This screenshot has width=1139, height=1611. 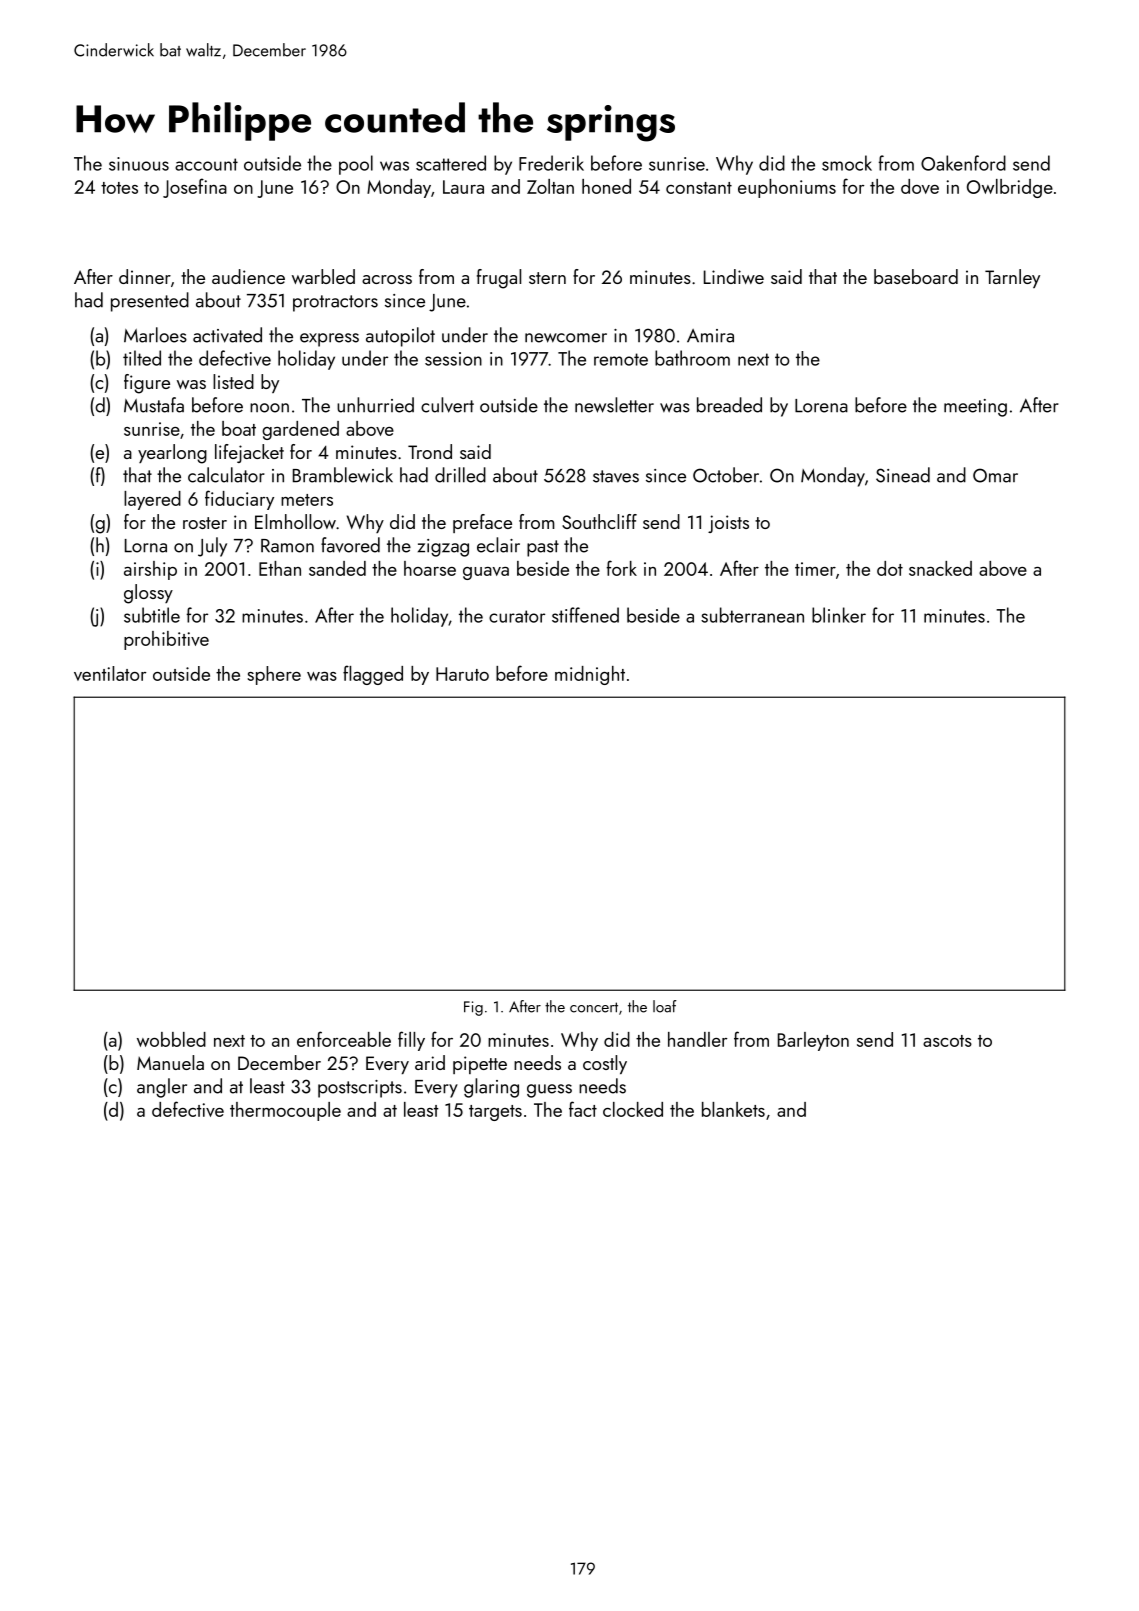 I want to click on Oakenford, so click(x=963, y=163).
